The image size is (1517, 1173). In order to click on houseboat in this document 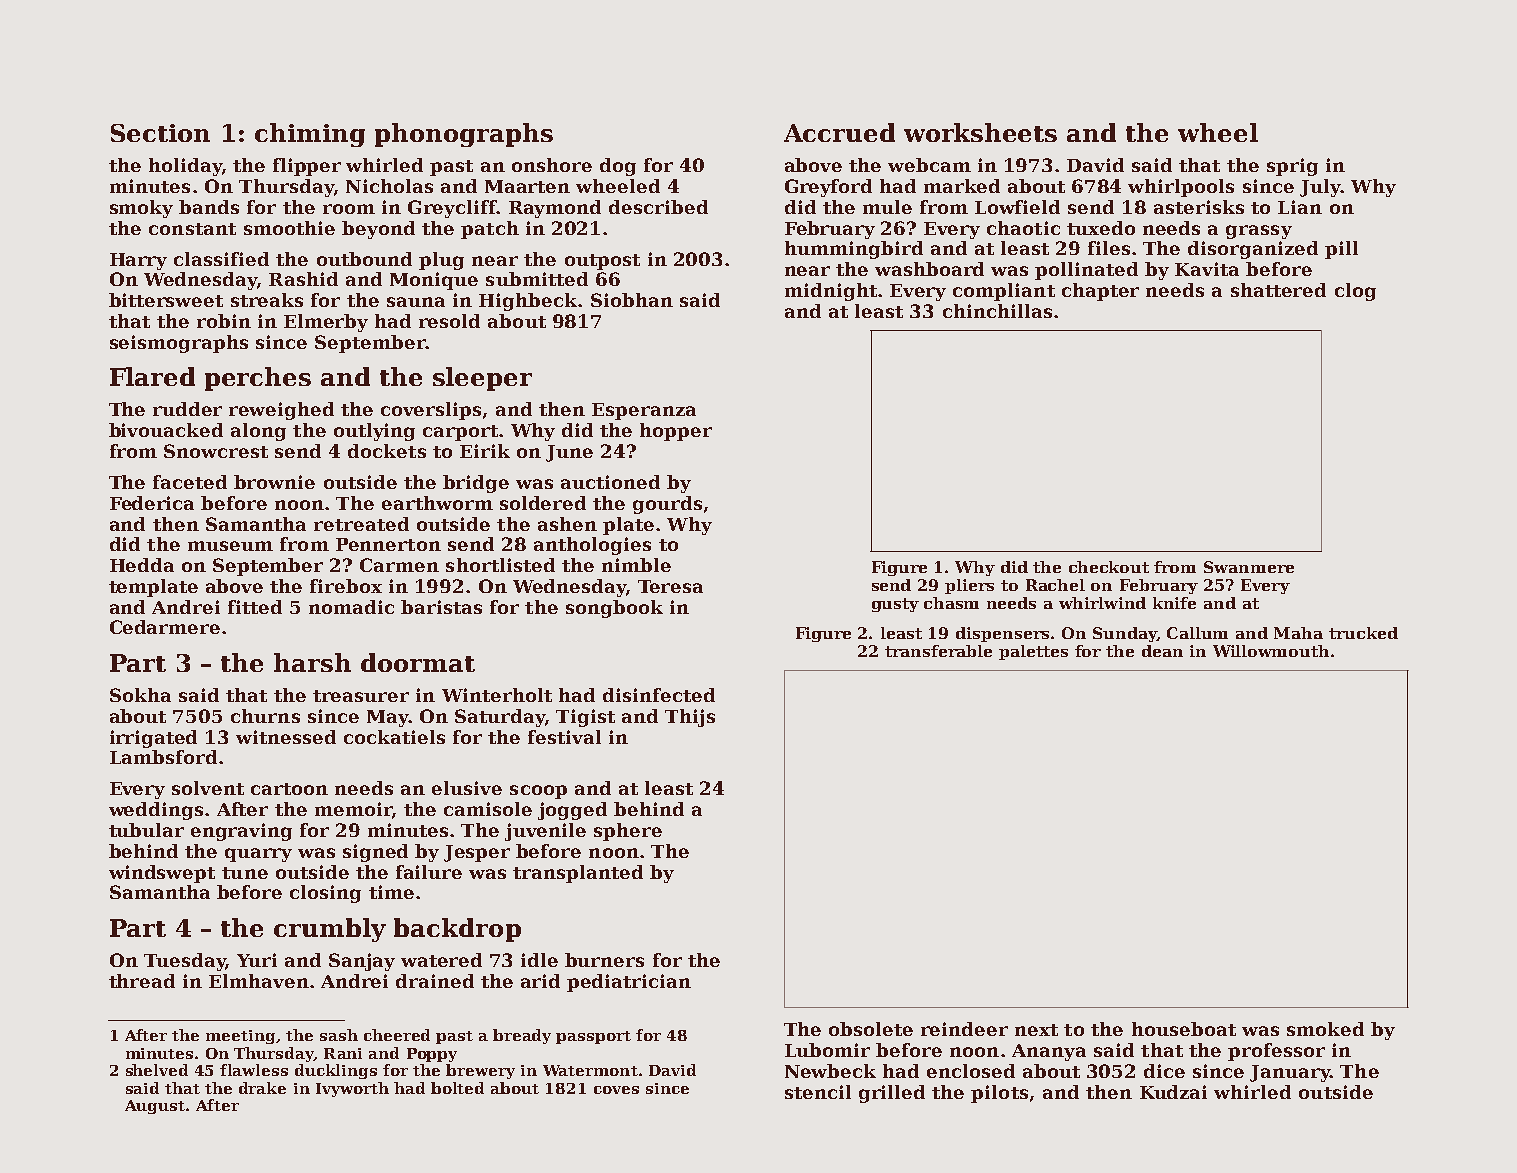, I will do `click(1184, 1029)`.
